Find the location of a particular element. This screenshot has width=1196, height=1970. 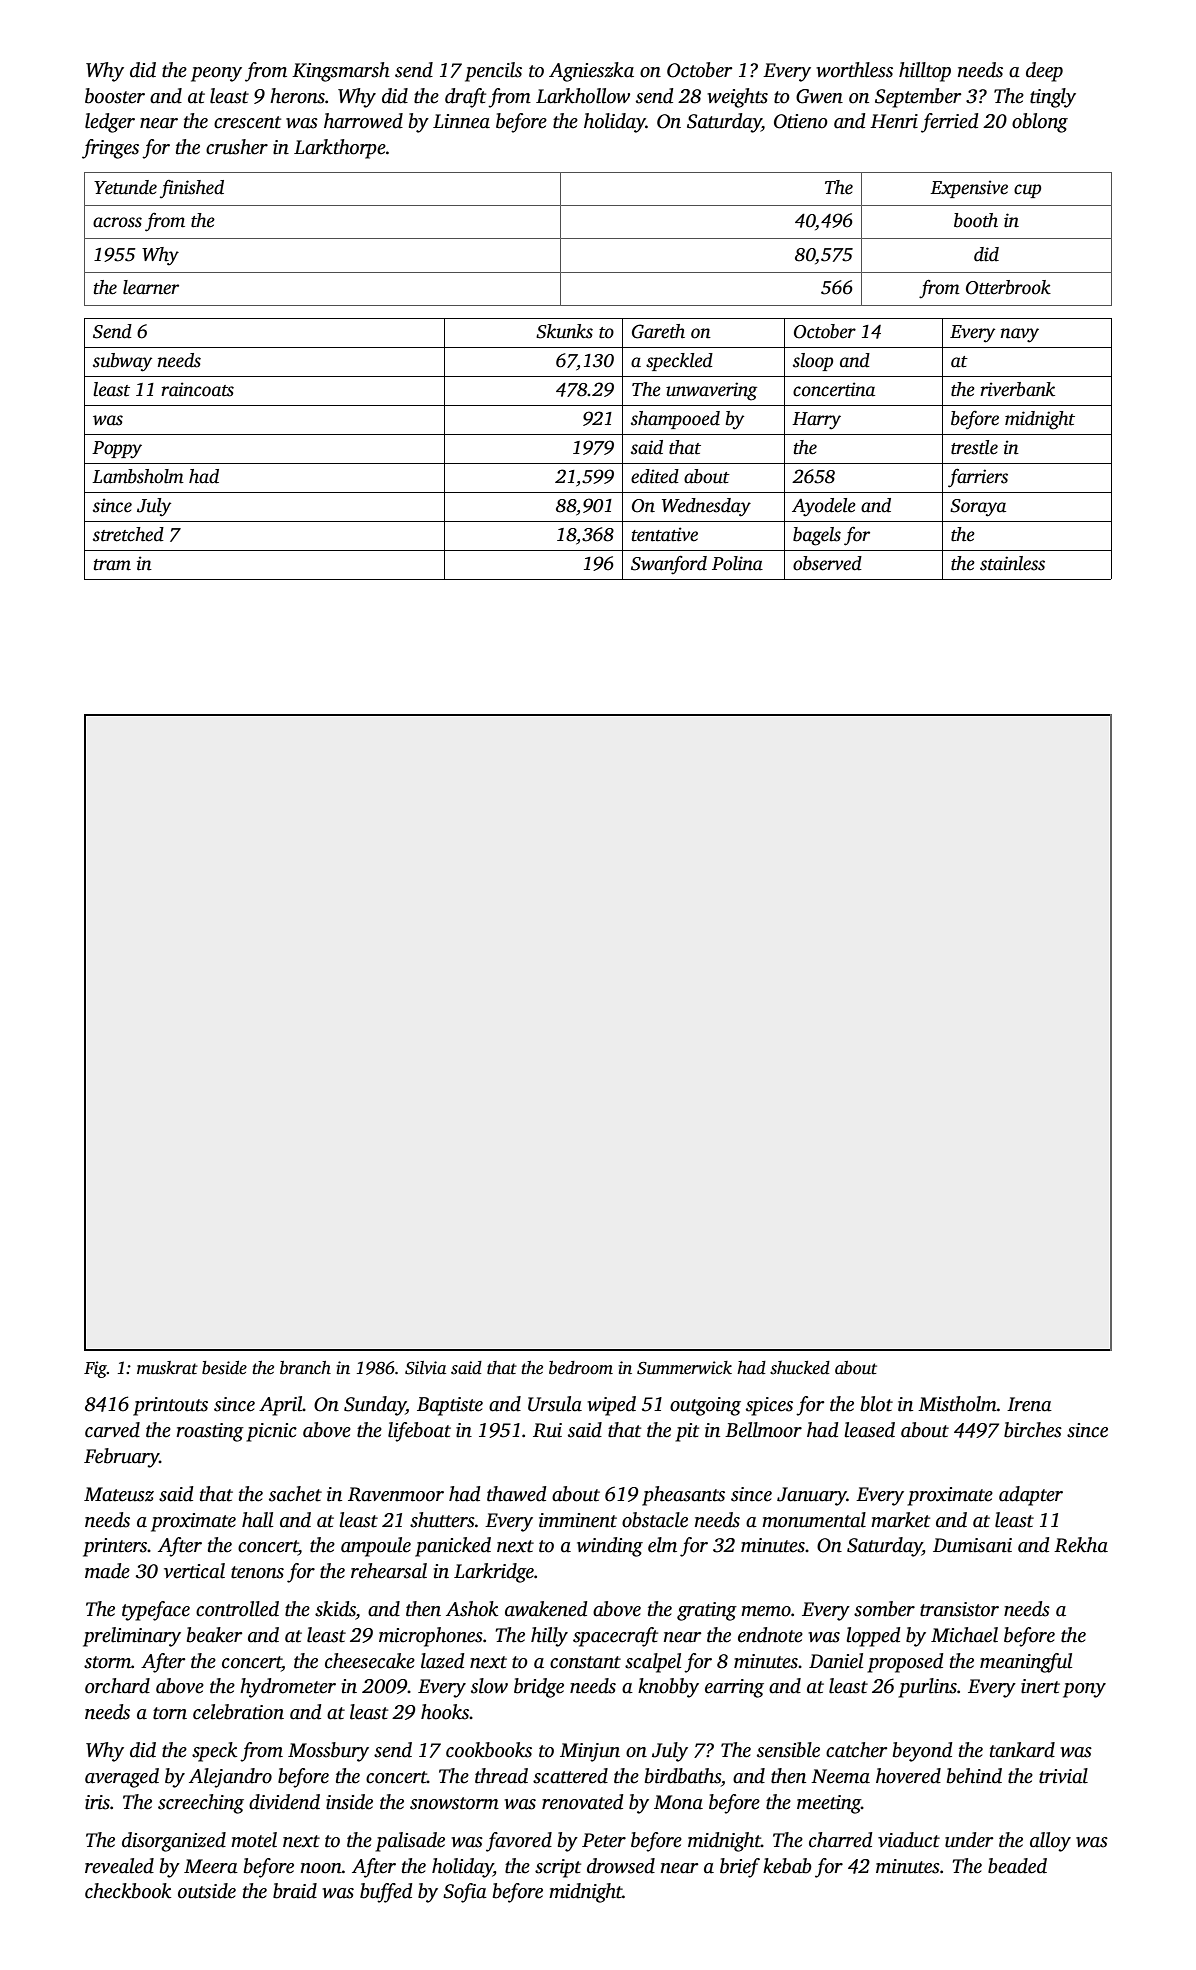

averaged is located at coordinates (122, 1778).
